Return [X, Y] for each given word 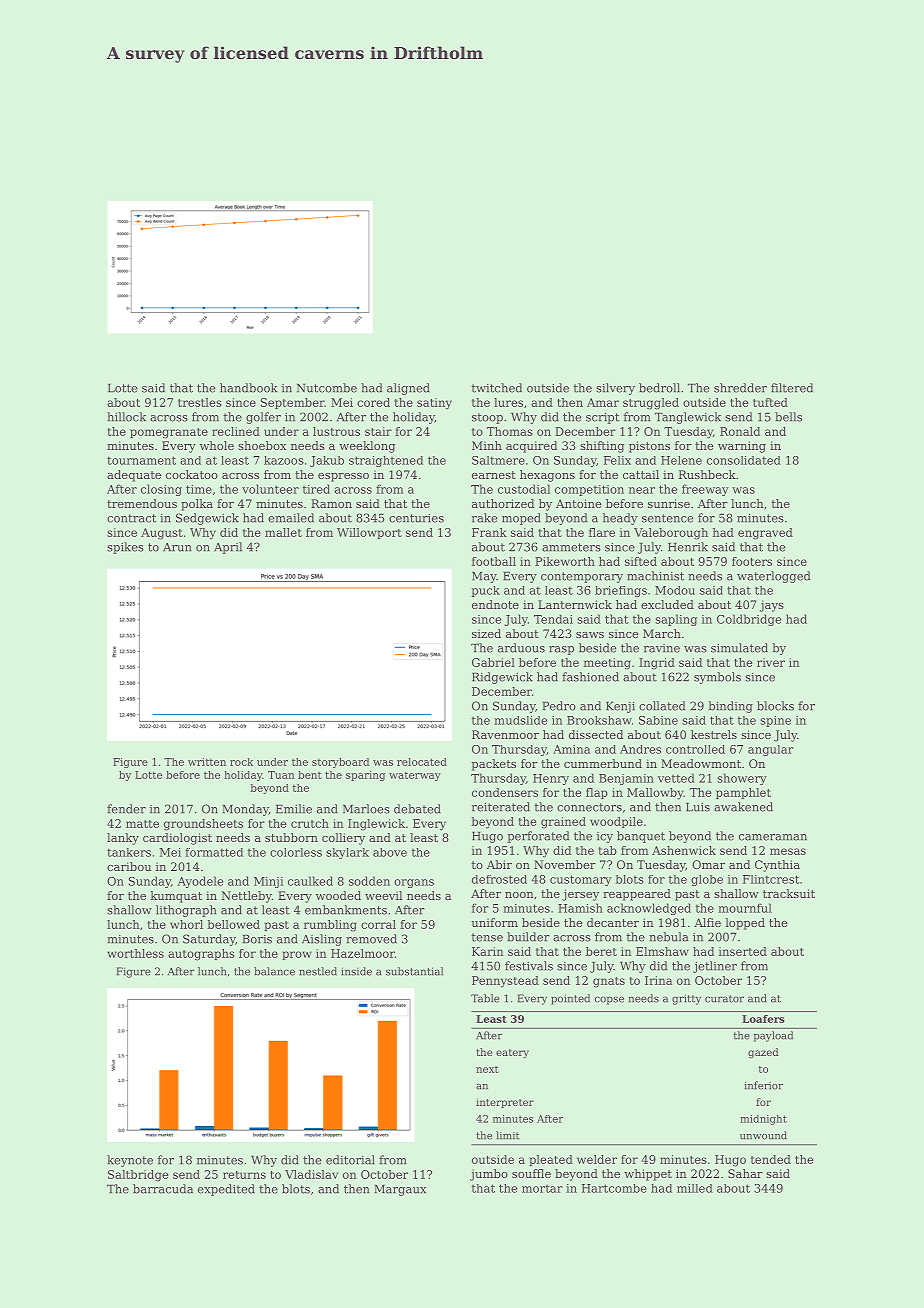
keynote [130, 1161]
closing [161, 490]
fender [126, 809]
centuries [416, 518]
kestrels [714, 734]
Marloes [366, 809]
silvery [615, 389]
